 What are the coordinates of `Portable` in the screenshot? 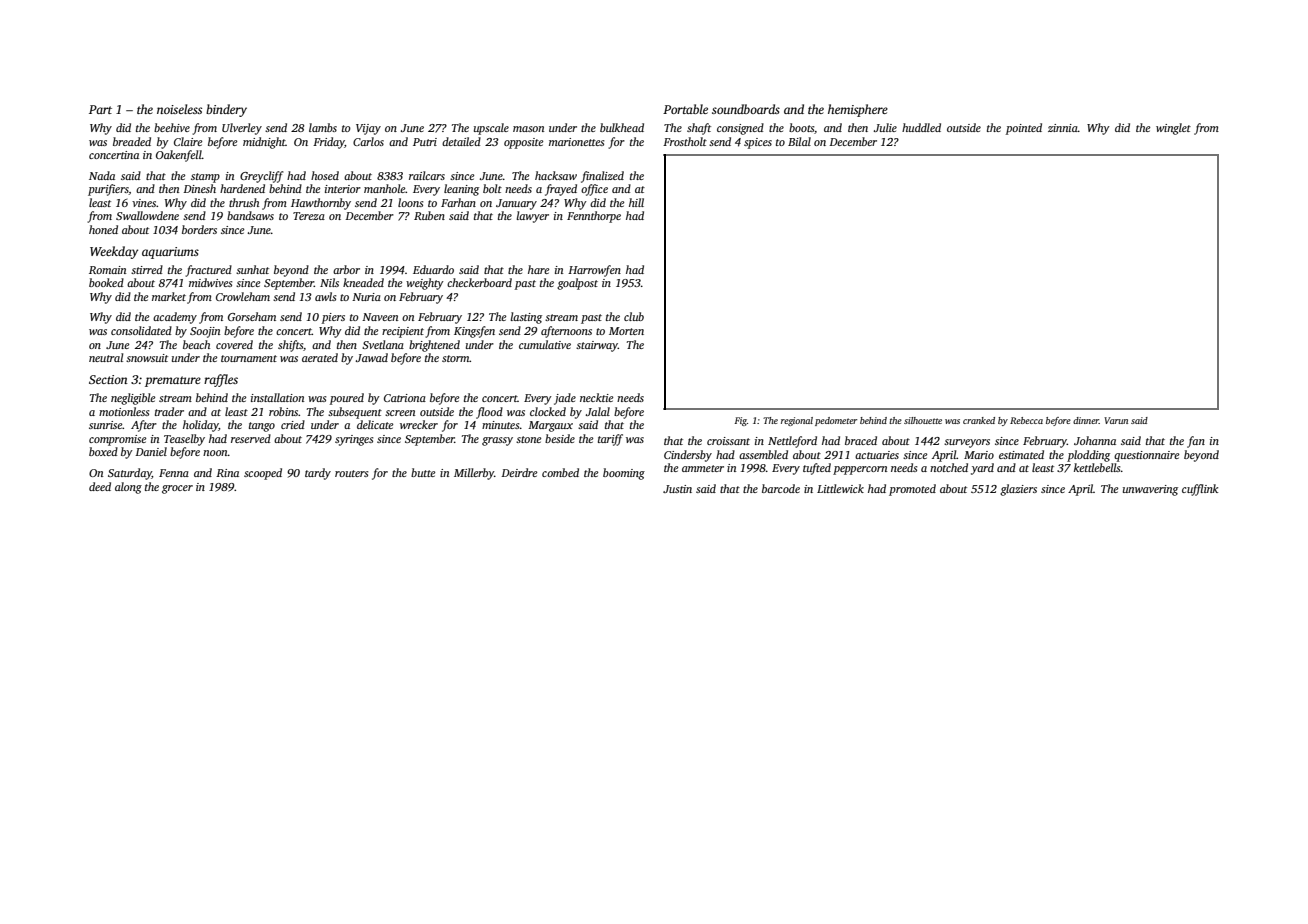 It's located at (685, 109).
